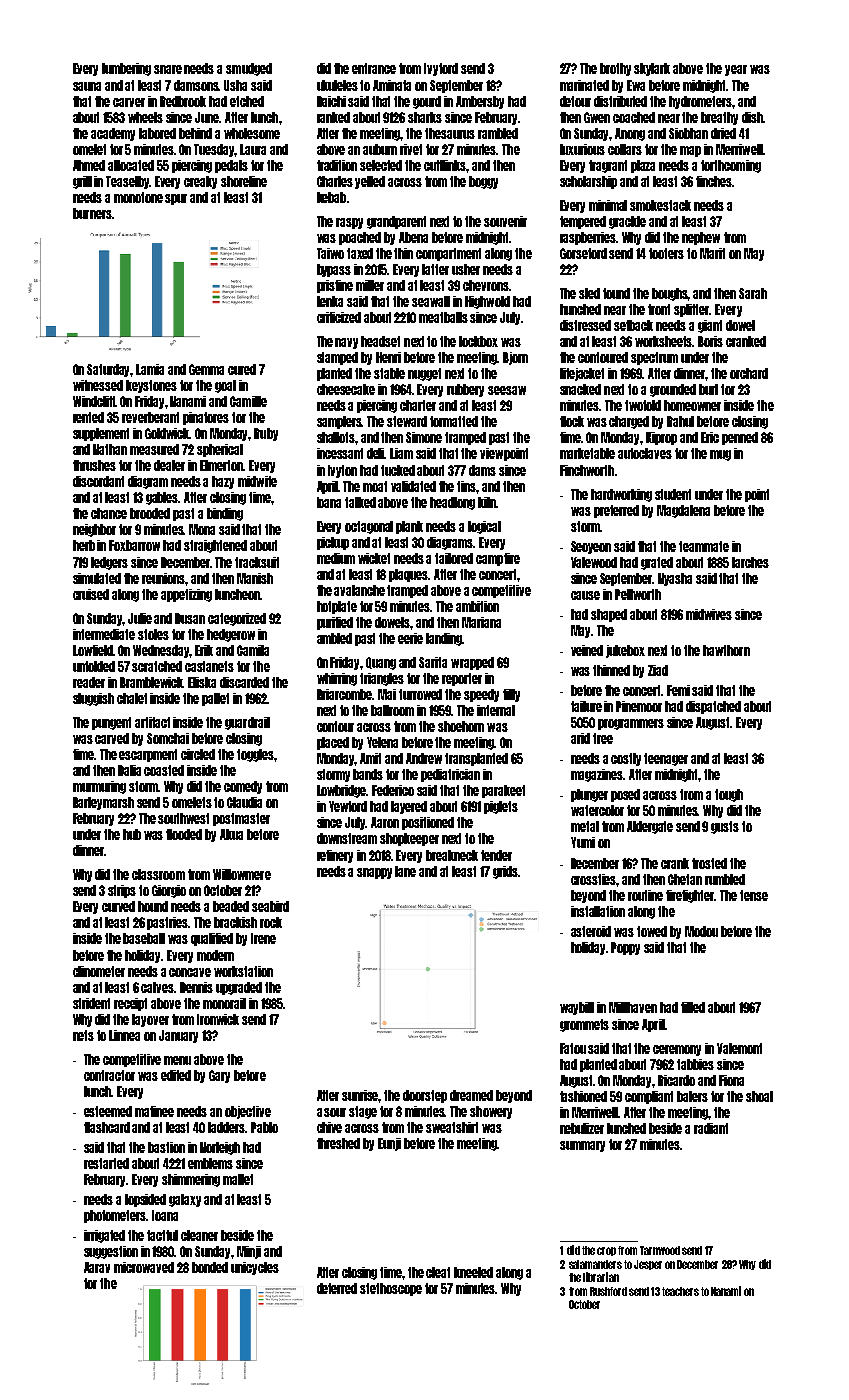  I want to click on allocated, so click(131, 165).
